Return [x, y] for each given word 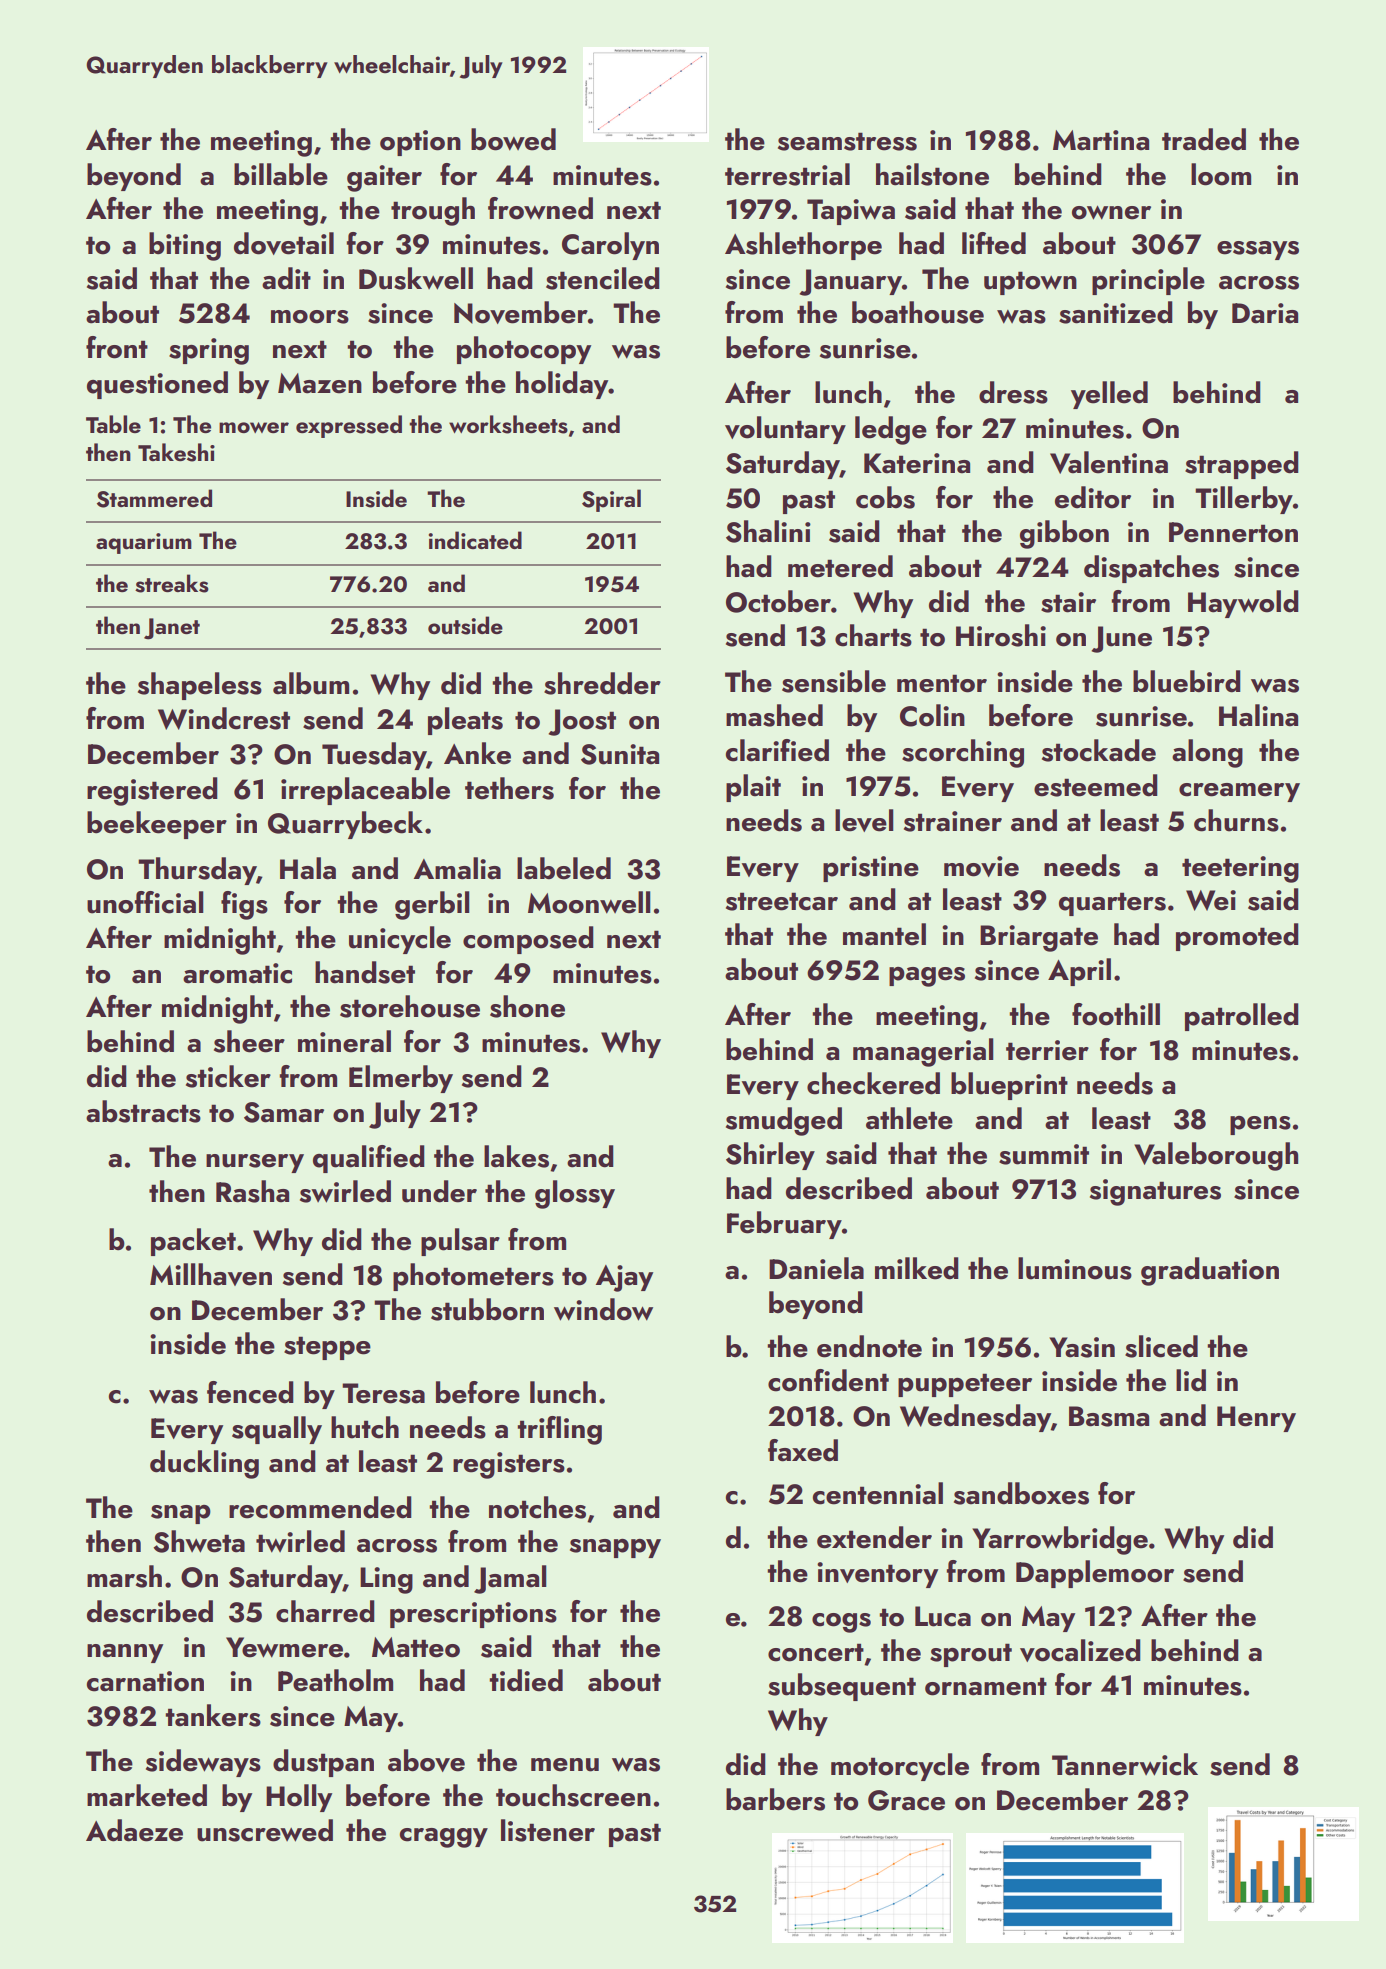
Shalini [768, 531]
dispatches [1151, 569]
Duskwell [416, 278]
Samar [284, 1112]
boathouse [918, 312]
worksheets [508, 424]
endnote [869, 1346]
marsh [124, 1576]
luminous [1075, 1268]
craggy [444, 1838]
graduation [1210, 1271]
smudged [784, 1121]
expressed [349, 426]
